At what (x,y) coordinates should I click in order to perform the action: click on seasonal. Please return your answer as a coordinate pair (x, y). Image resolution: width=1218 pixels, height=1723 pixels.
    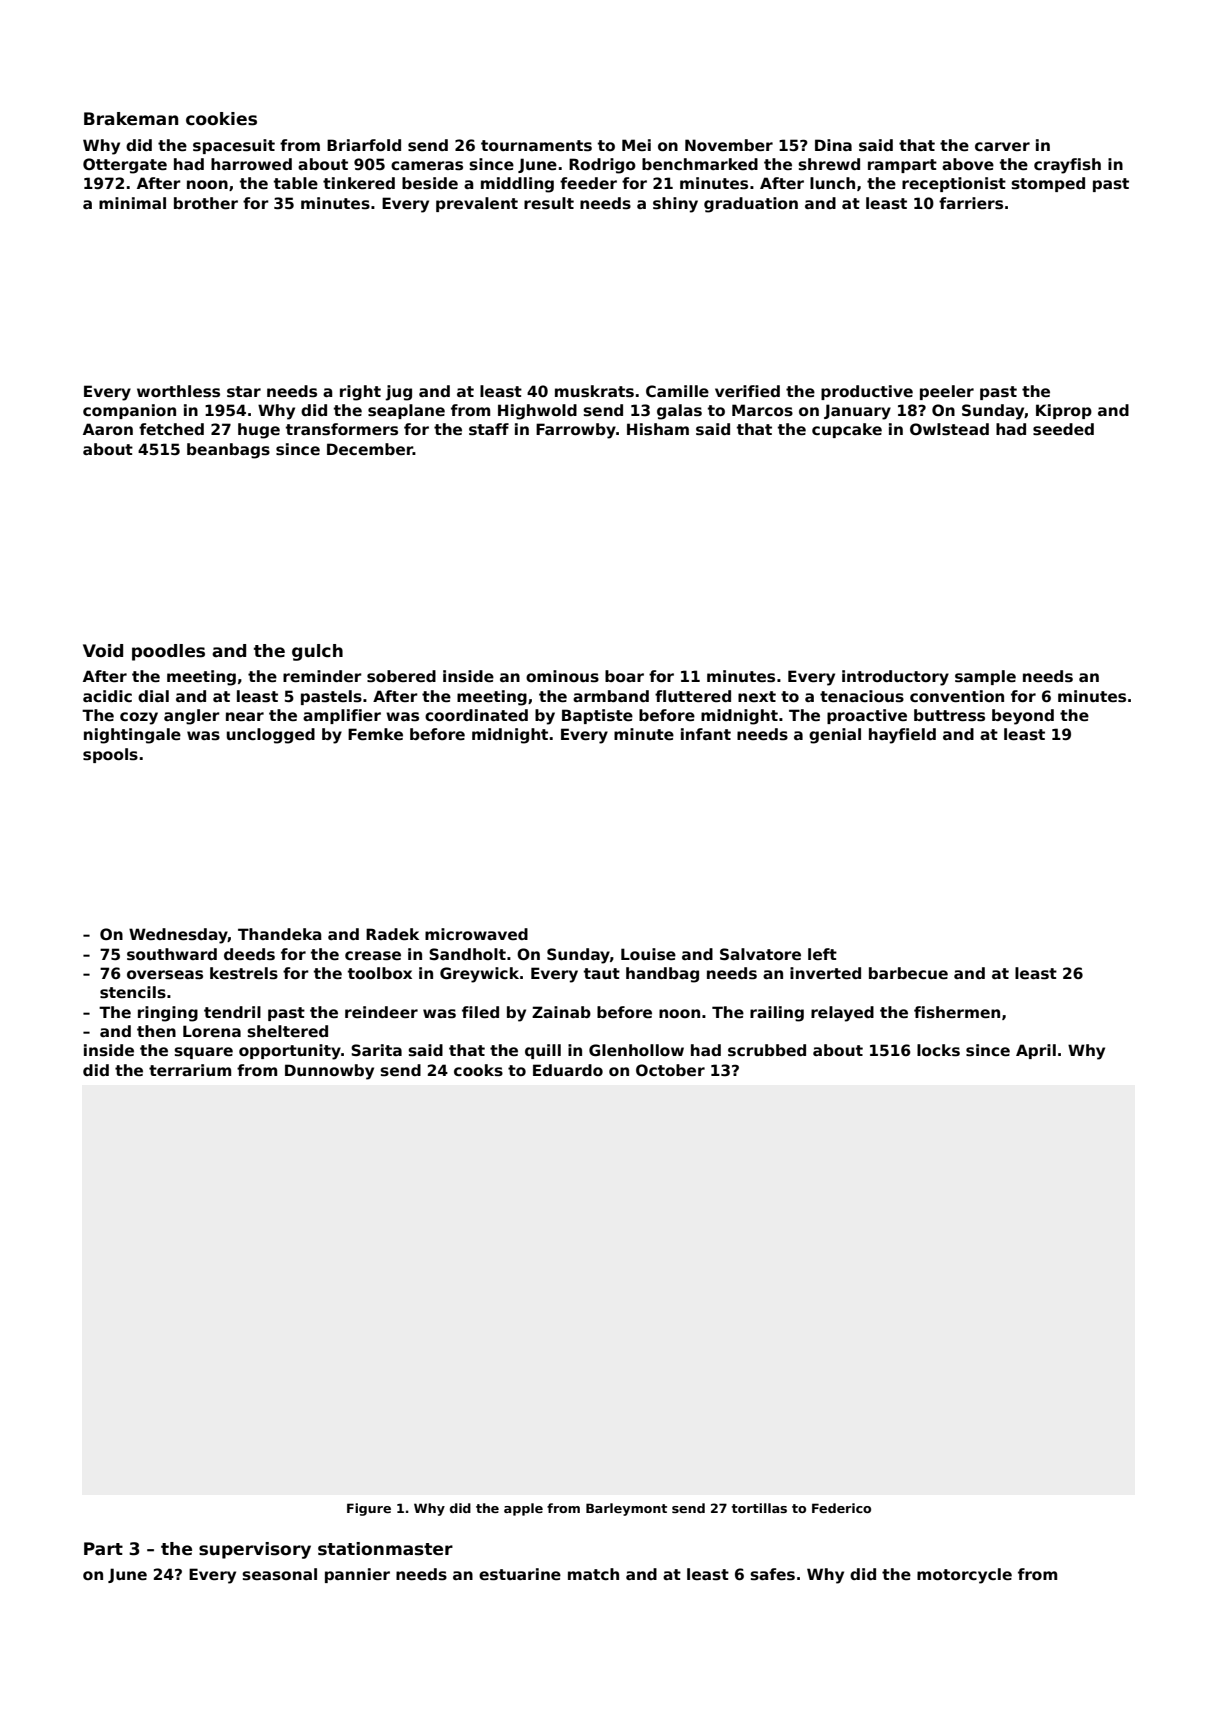
    Looking at the image, I should click on (279, 1574).
